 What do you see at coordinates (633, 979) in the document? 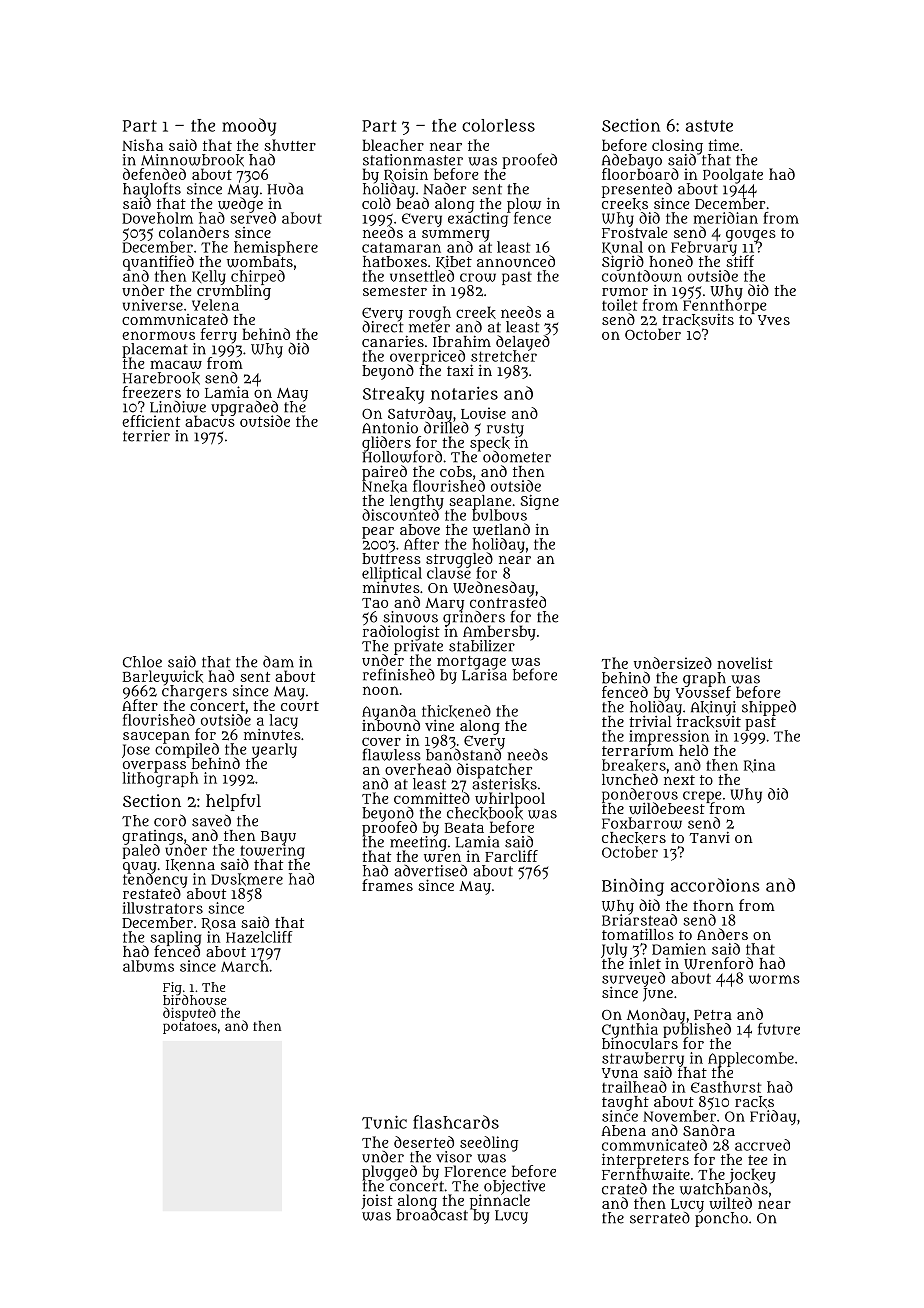
I see `surveyed` at bounding box center [633, 979].
